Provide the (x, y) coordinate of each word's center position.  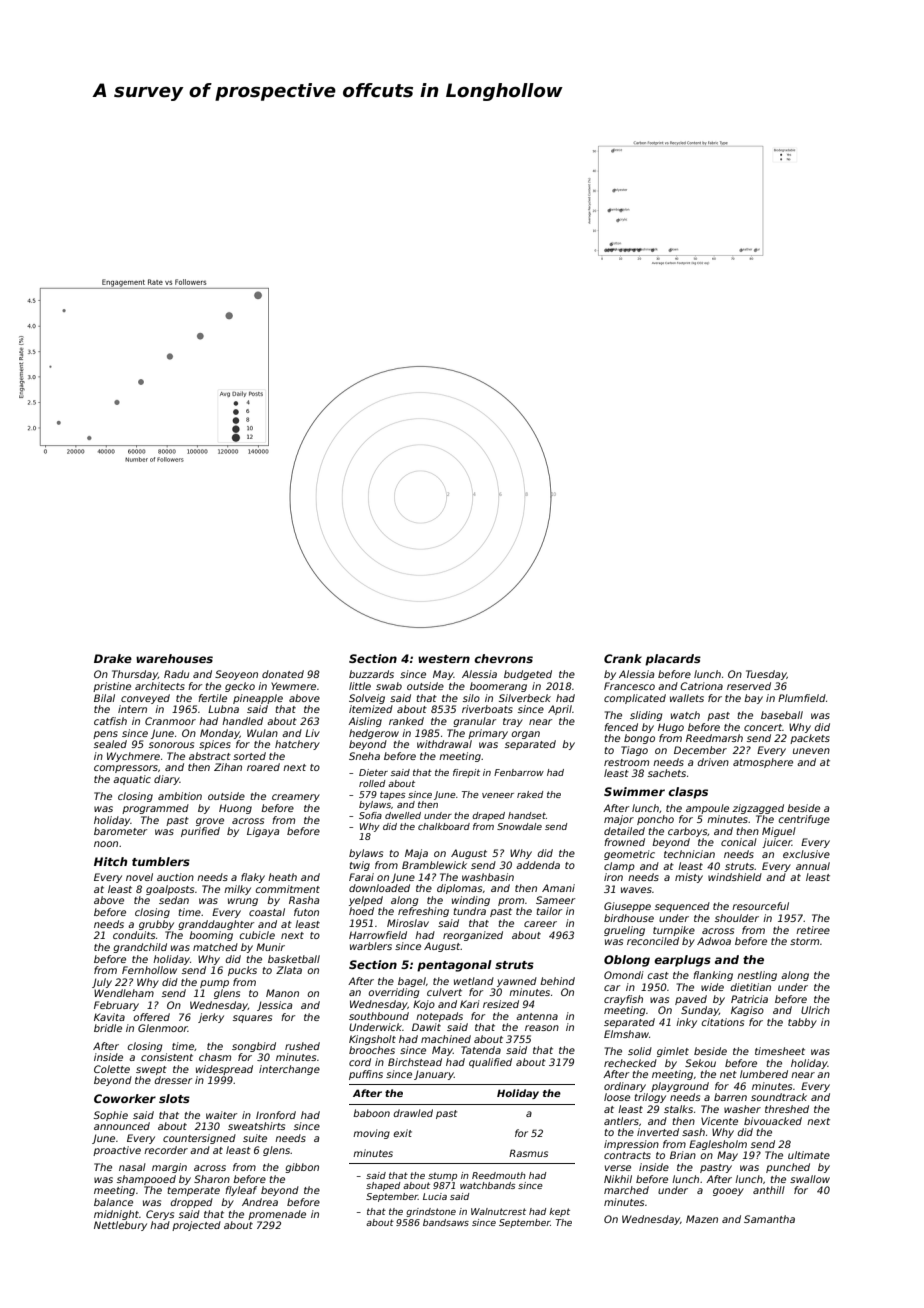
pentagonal (454, 966)
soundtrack (779, 1097)
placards (673, 660)
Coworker (125, 1098)
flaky (253, 878)
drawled (413, 1113)
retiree (813, 930)
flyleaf (241, 1191)
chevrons (503, 658)
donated (283, 674)
